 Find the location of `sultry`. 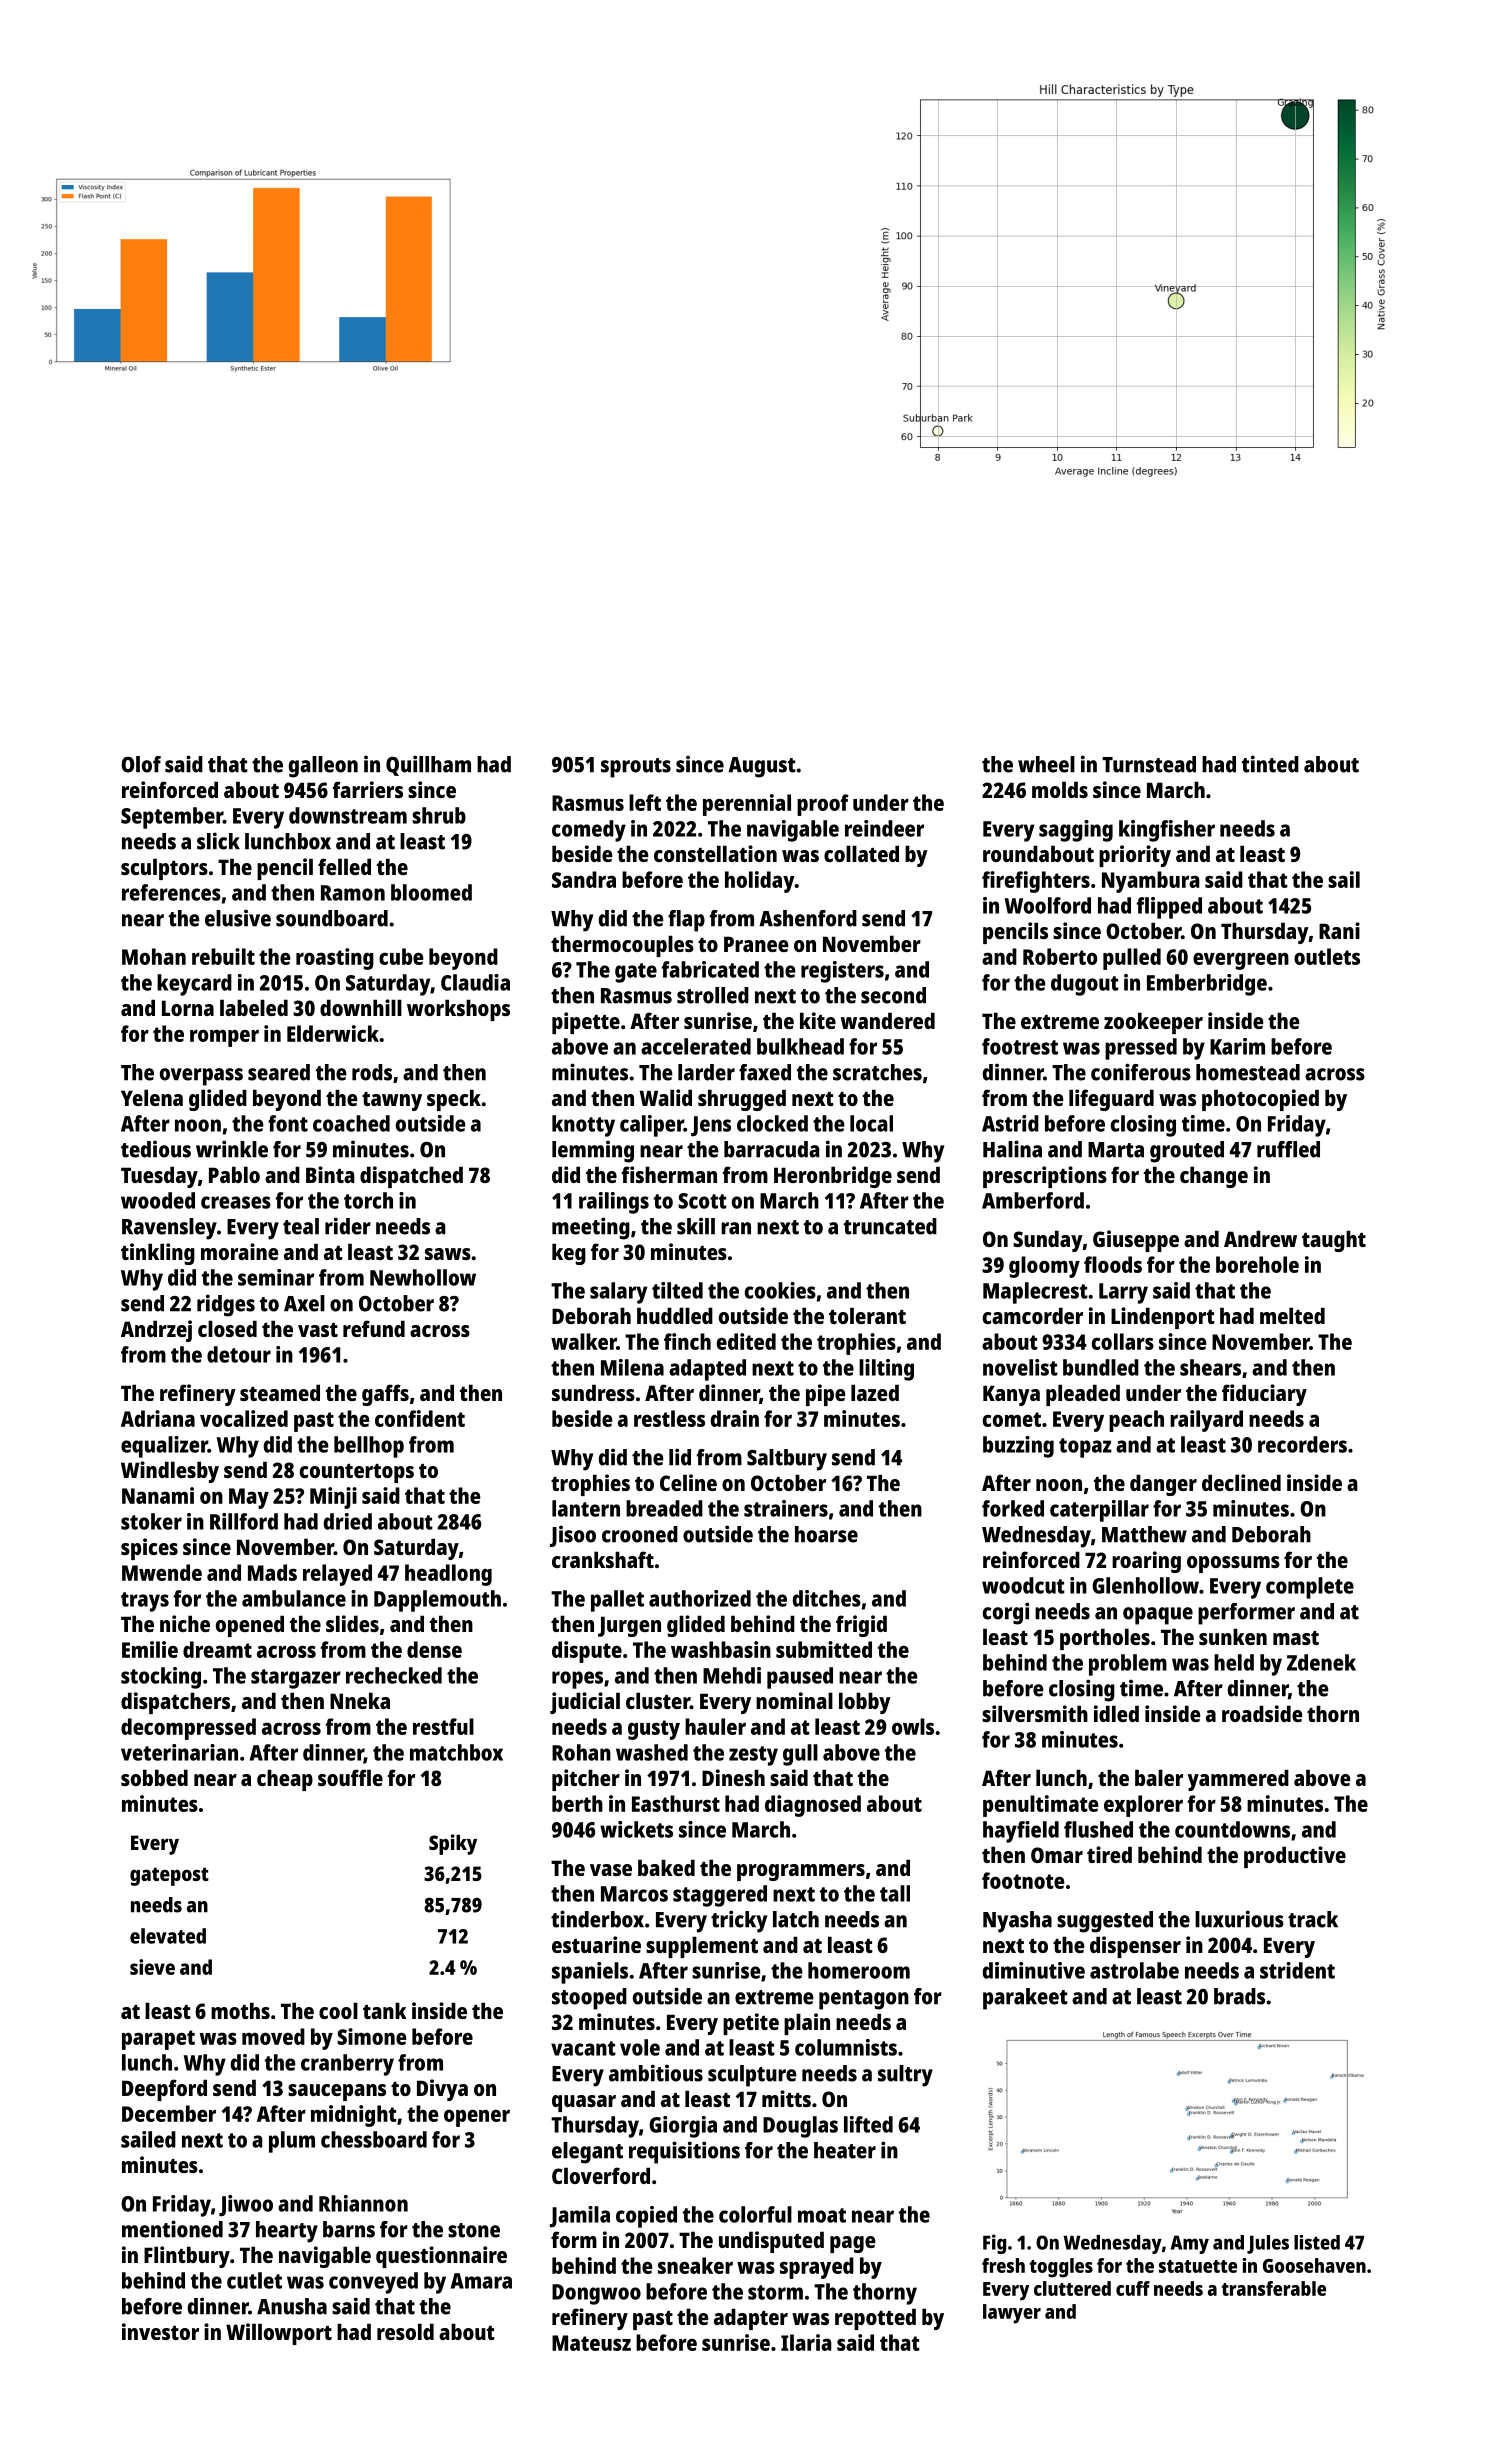

sultry is located at coordinates (905, 2076).
